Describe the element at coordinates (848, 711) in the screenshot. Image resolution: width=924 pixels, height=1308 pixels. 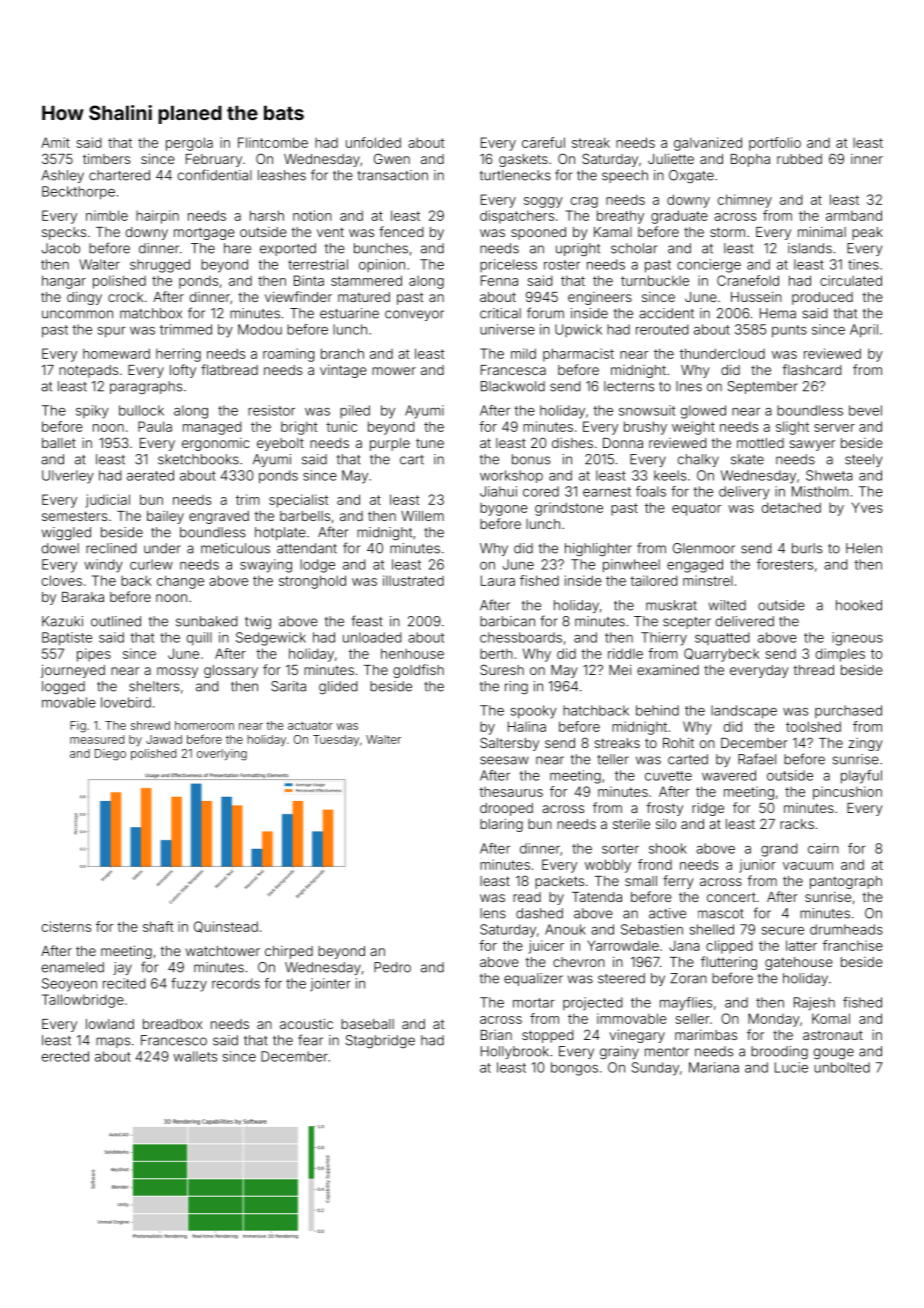
I see `purchased` at that location.
